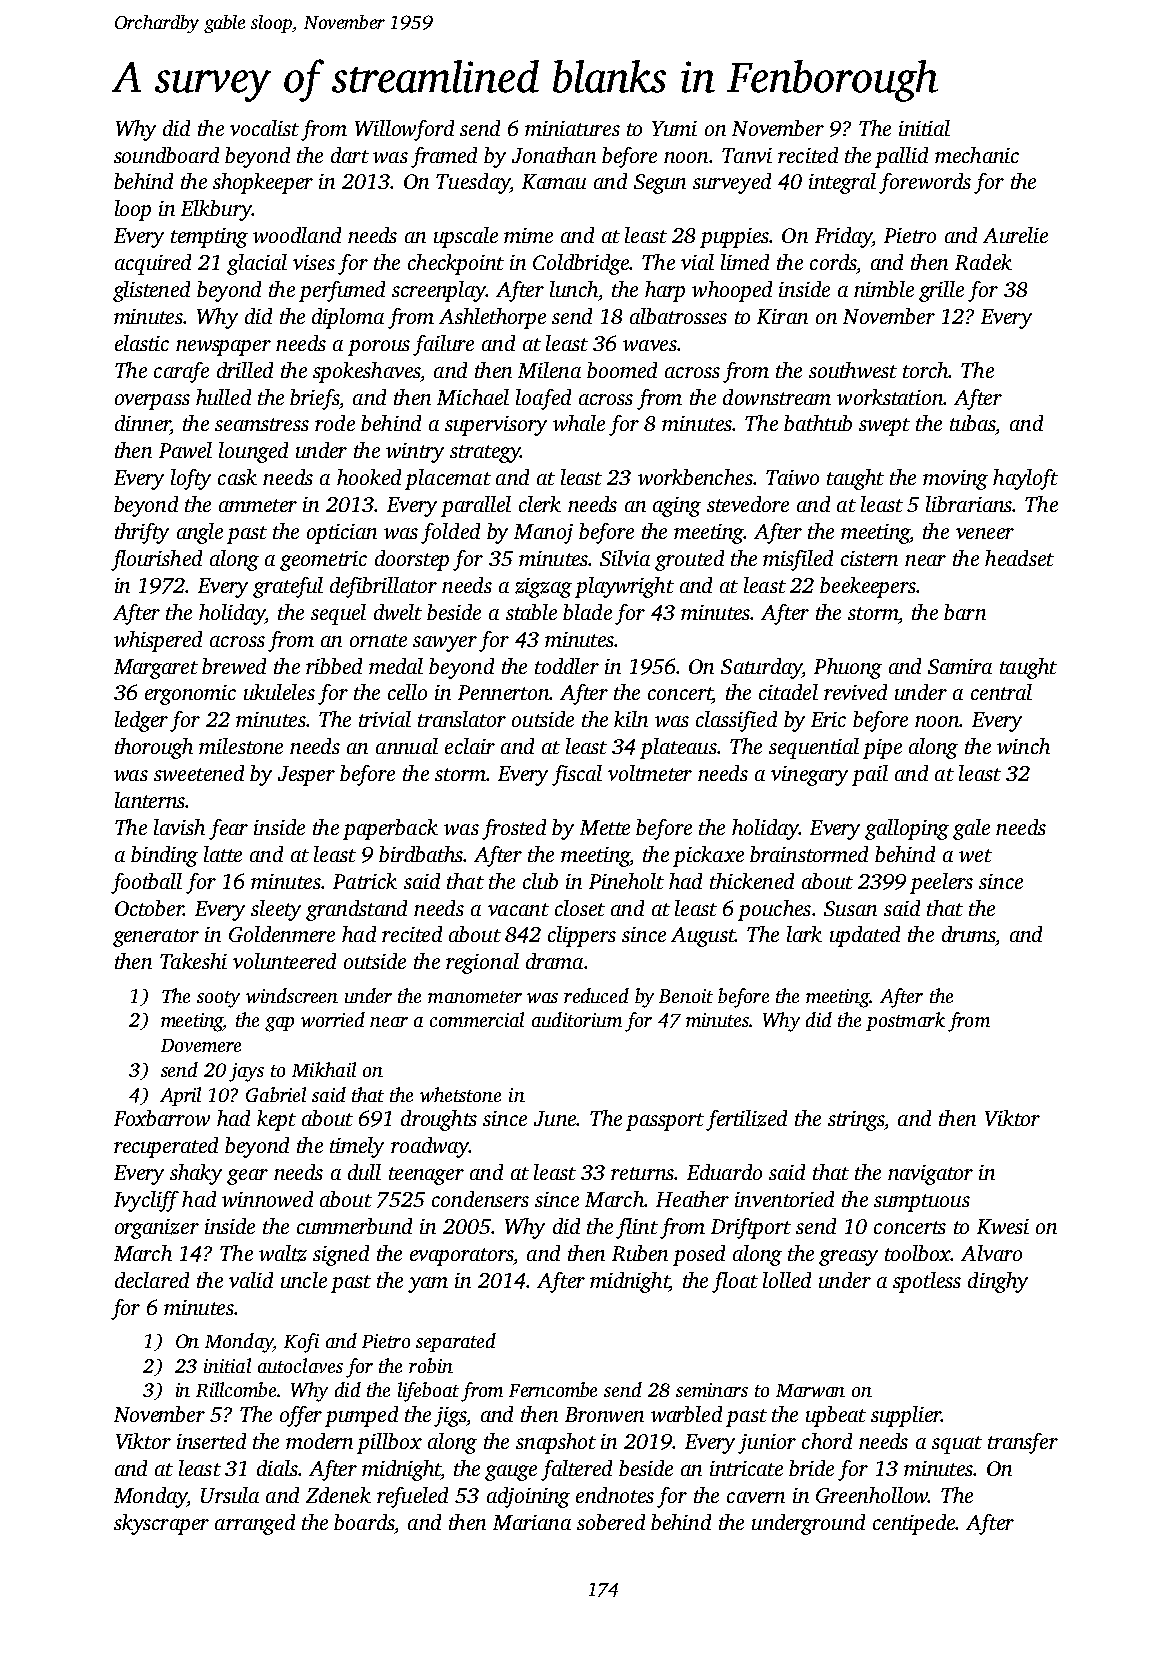 The image size is (1173, 1660). Describe the element at coordinates (528, 235) in the image. I see `mime` at that location.
